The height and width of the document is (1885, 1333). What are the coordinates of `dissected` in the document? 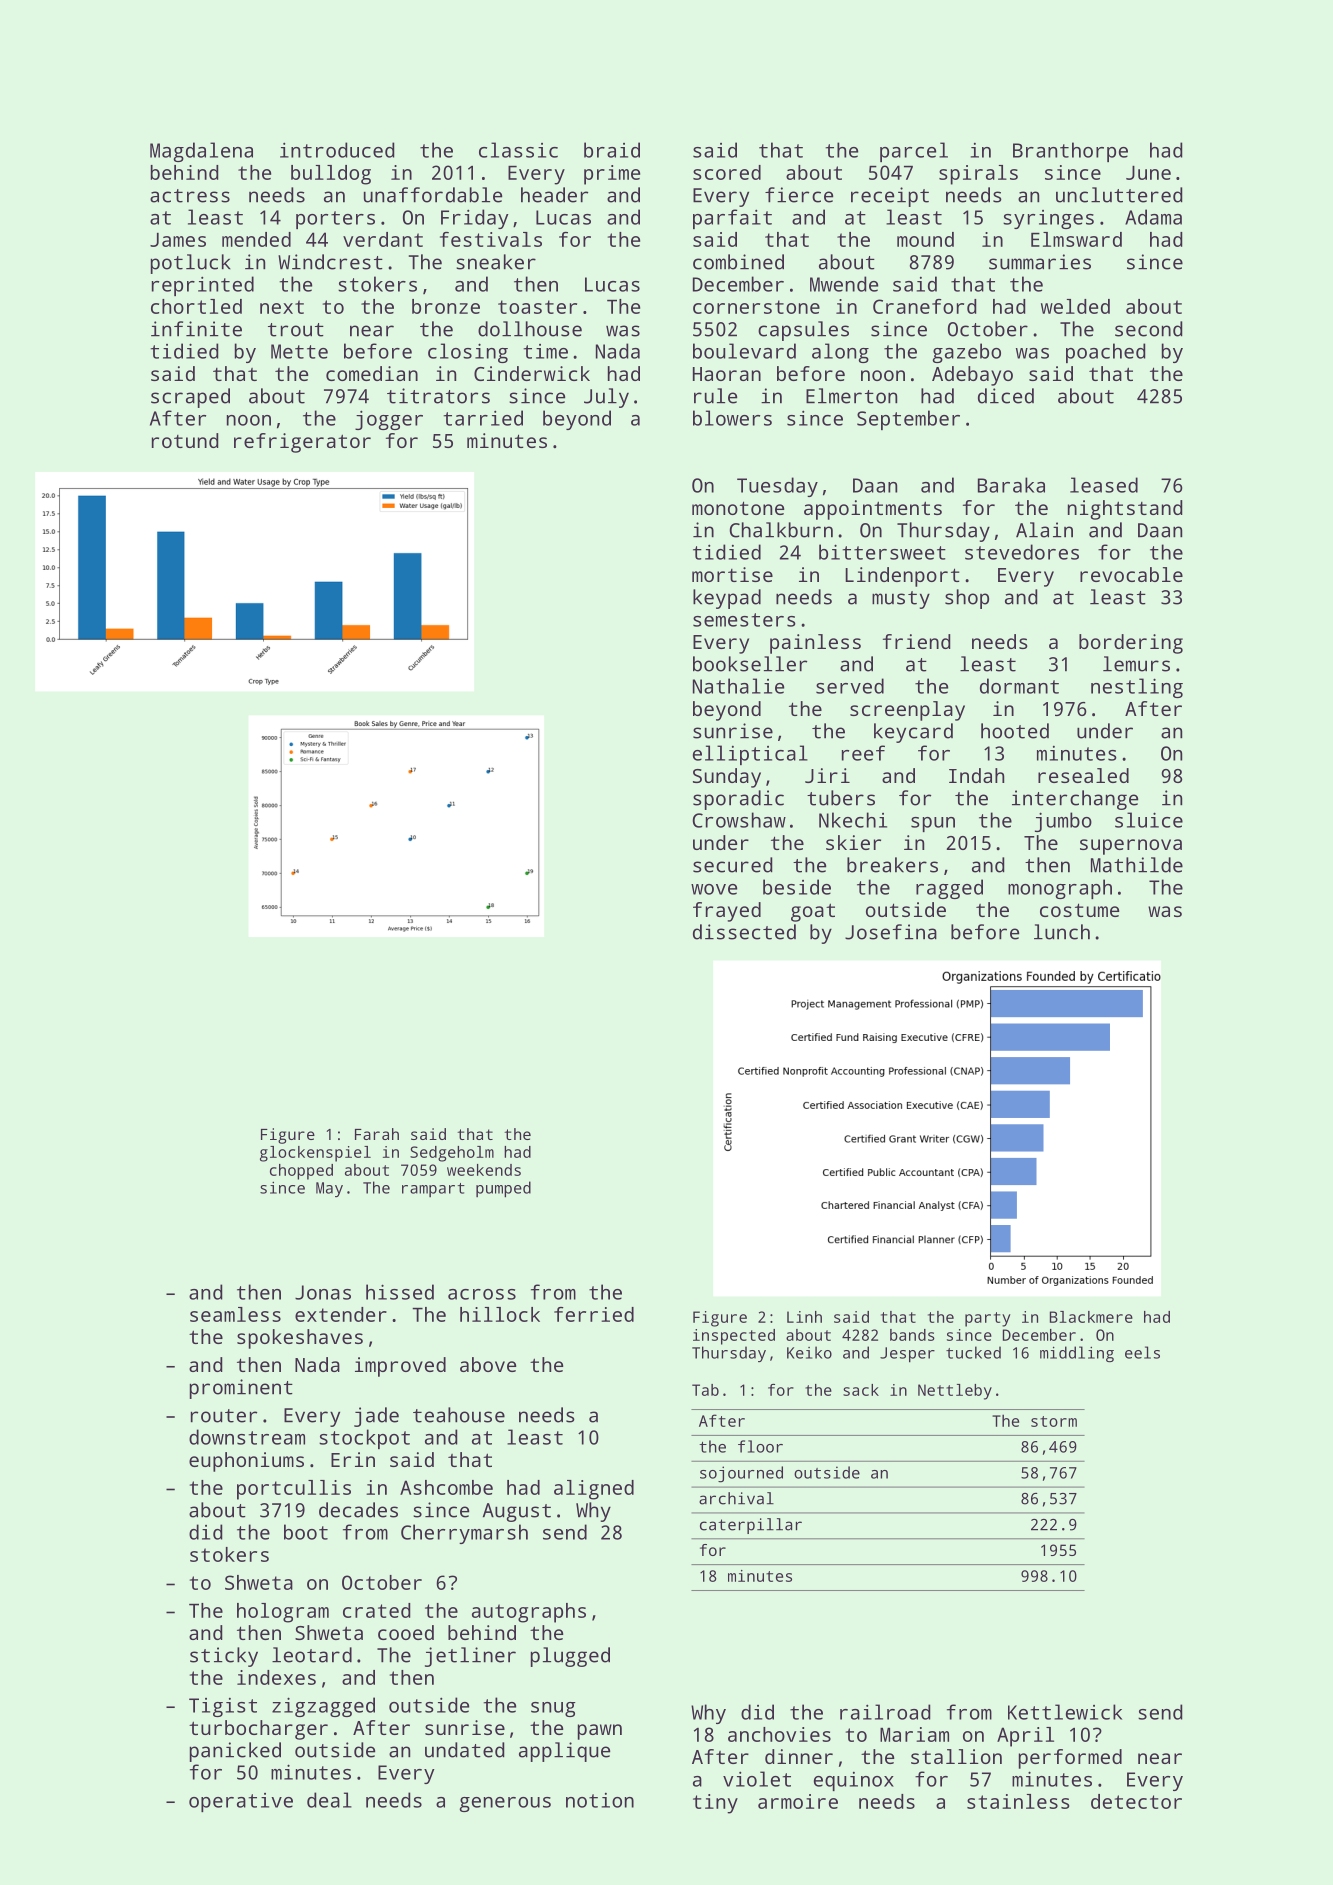 It's located at (744, 932).
